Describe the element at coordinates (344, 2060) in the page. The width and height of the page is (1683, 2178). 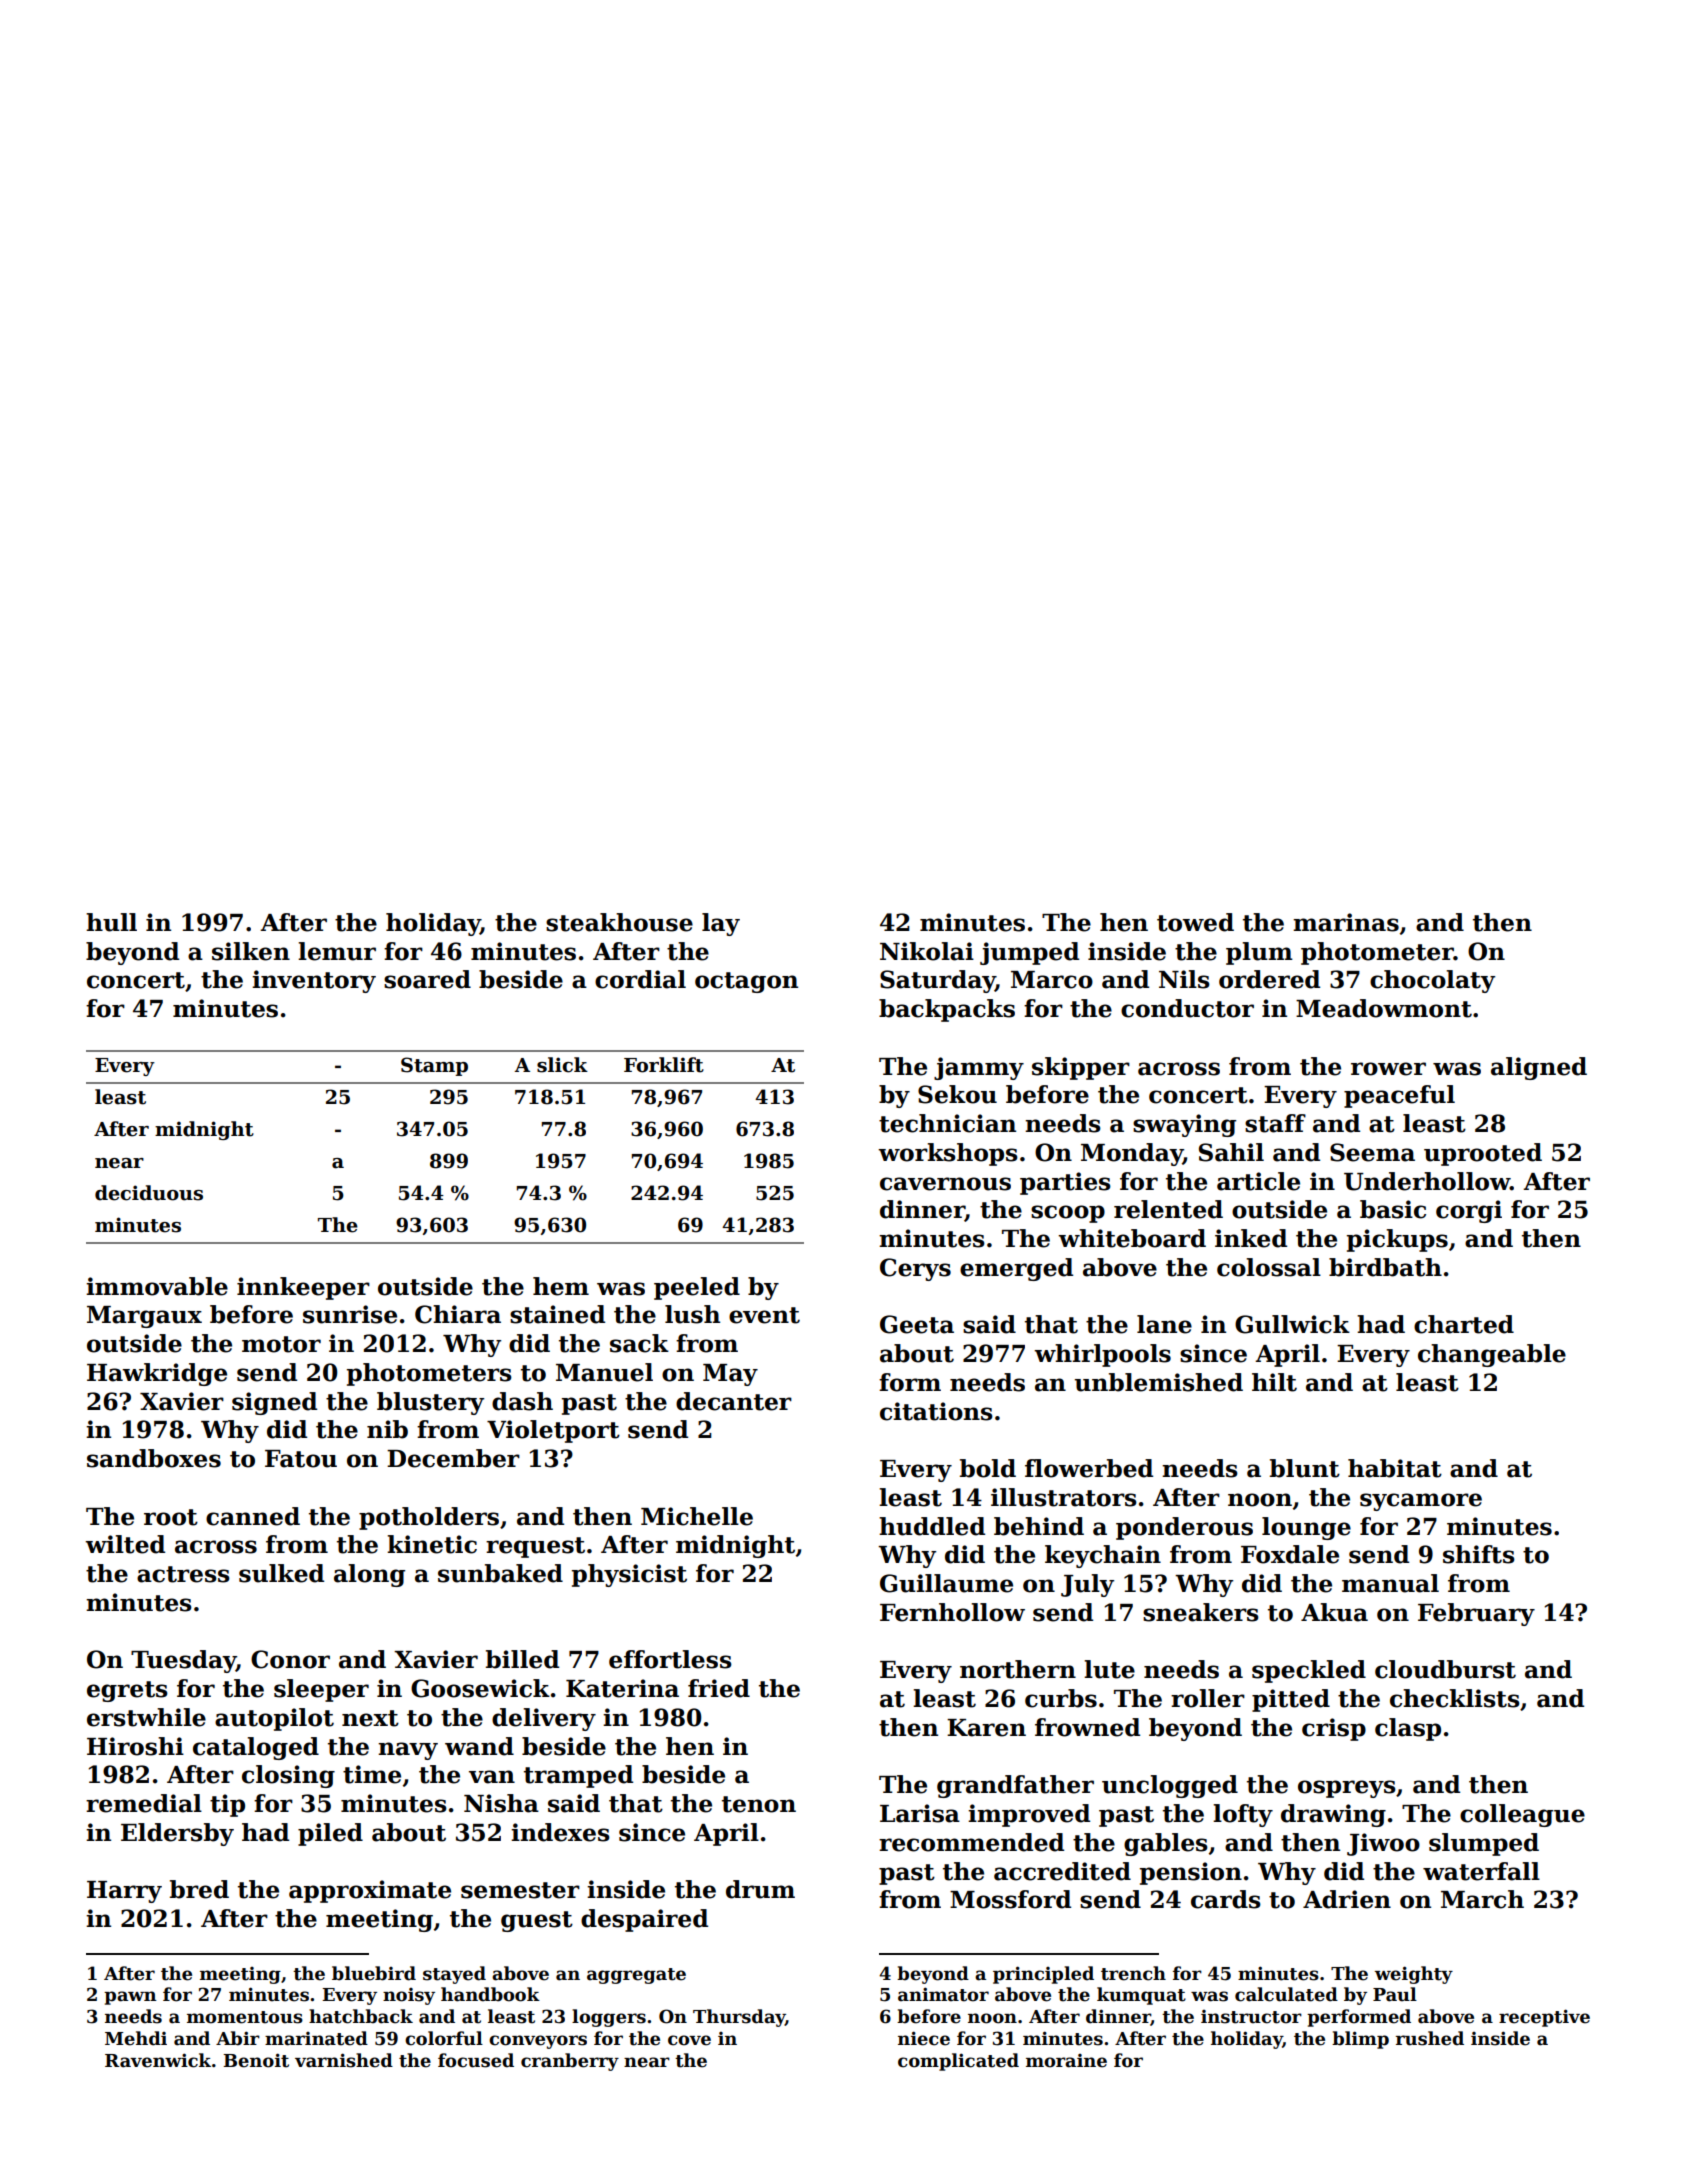
I see `varnished` at that location.
